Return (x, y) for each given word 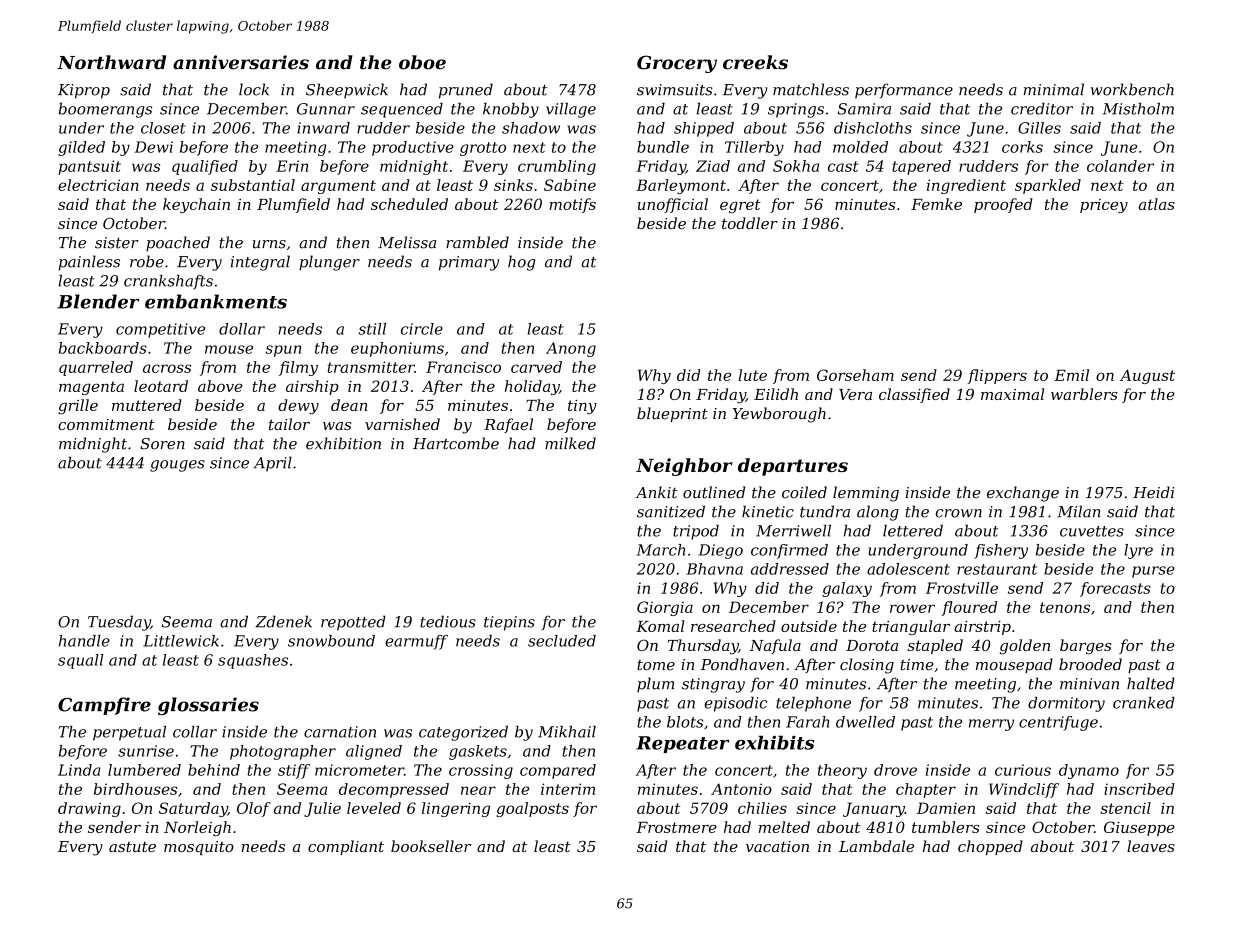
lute (753, 375)
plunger (329, 263)
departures (793, 467)
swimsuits (674, 90)
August (1147, 377)
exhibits (774, 742)
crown (959, 513)
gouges (177, 466)
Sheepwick (347, 90)
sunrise (146, 751)
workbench (1132, 89)
